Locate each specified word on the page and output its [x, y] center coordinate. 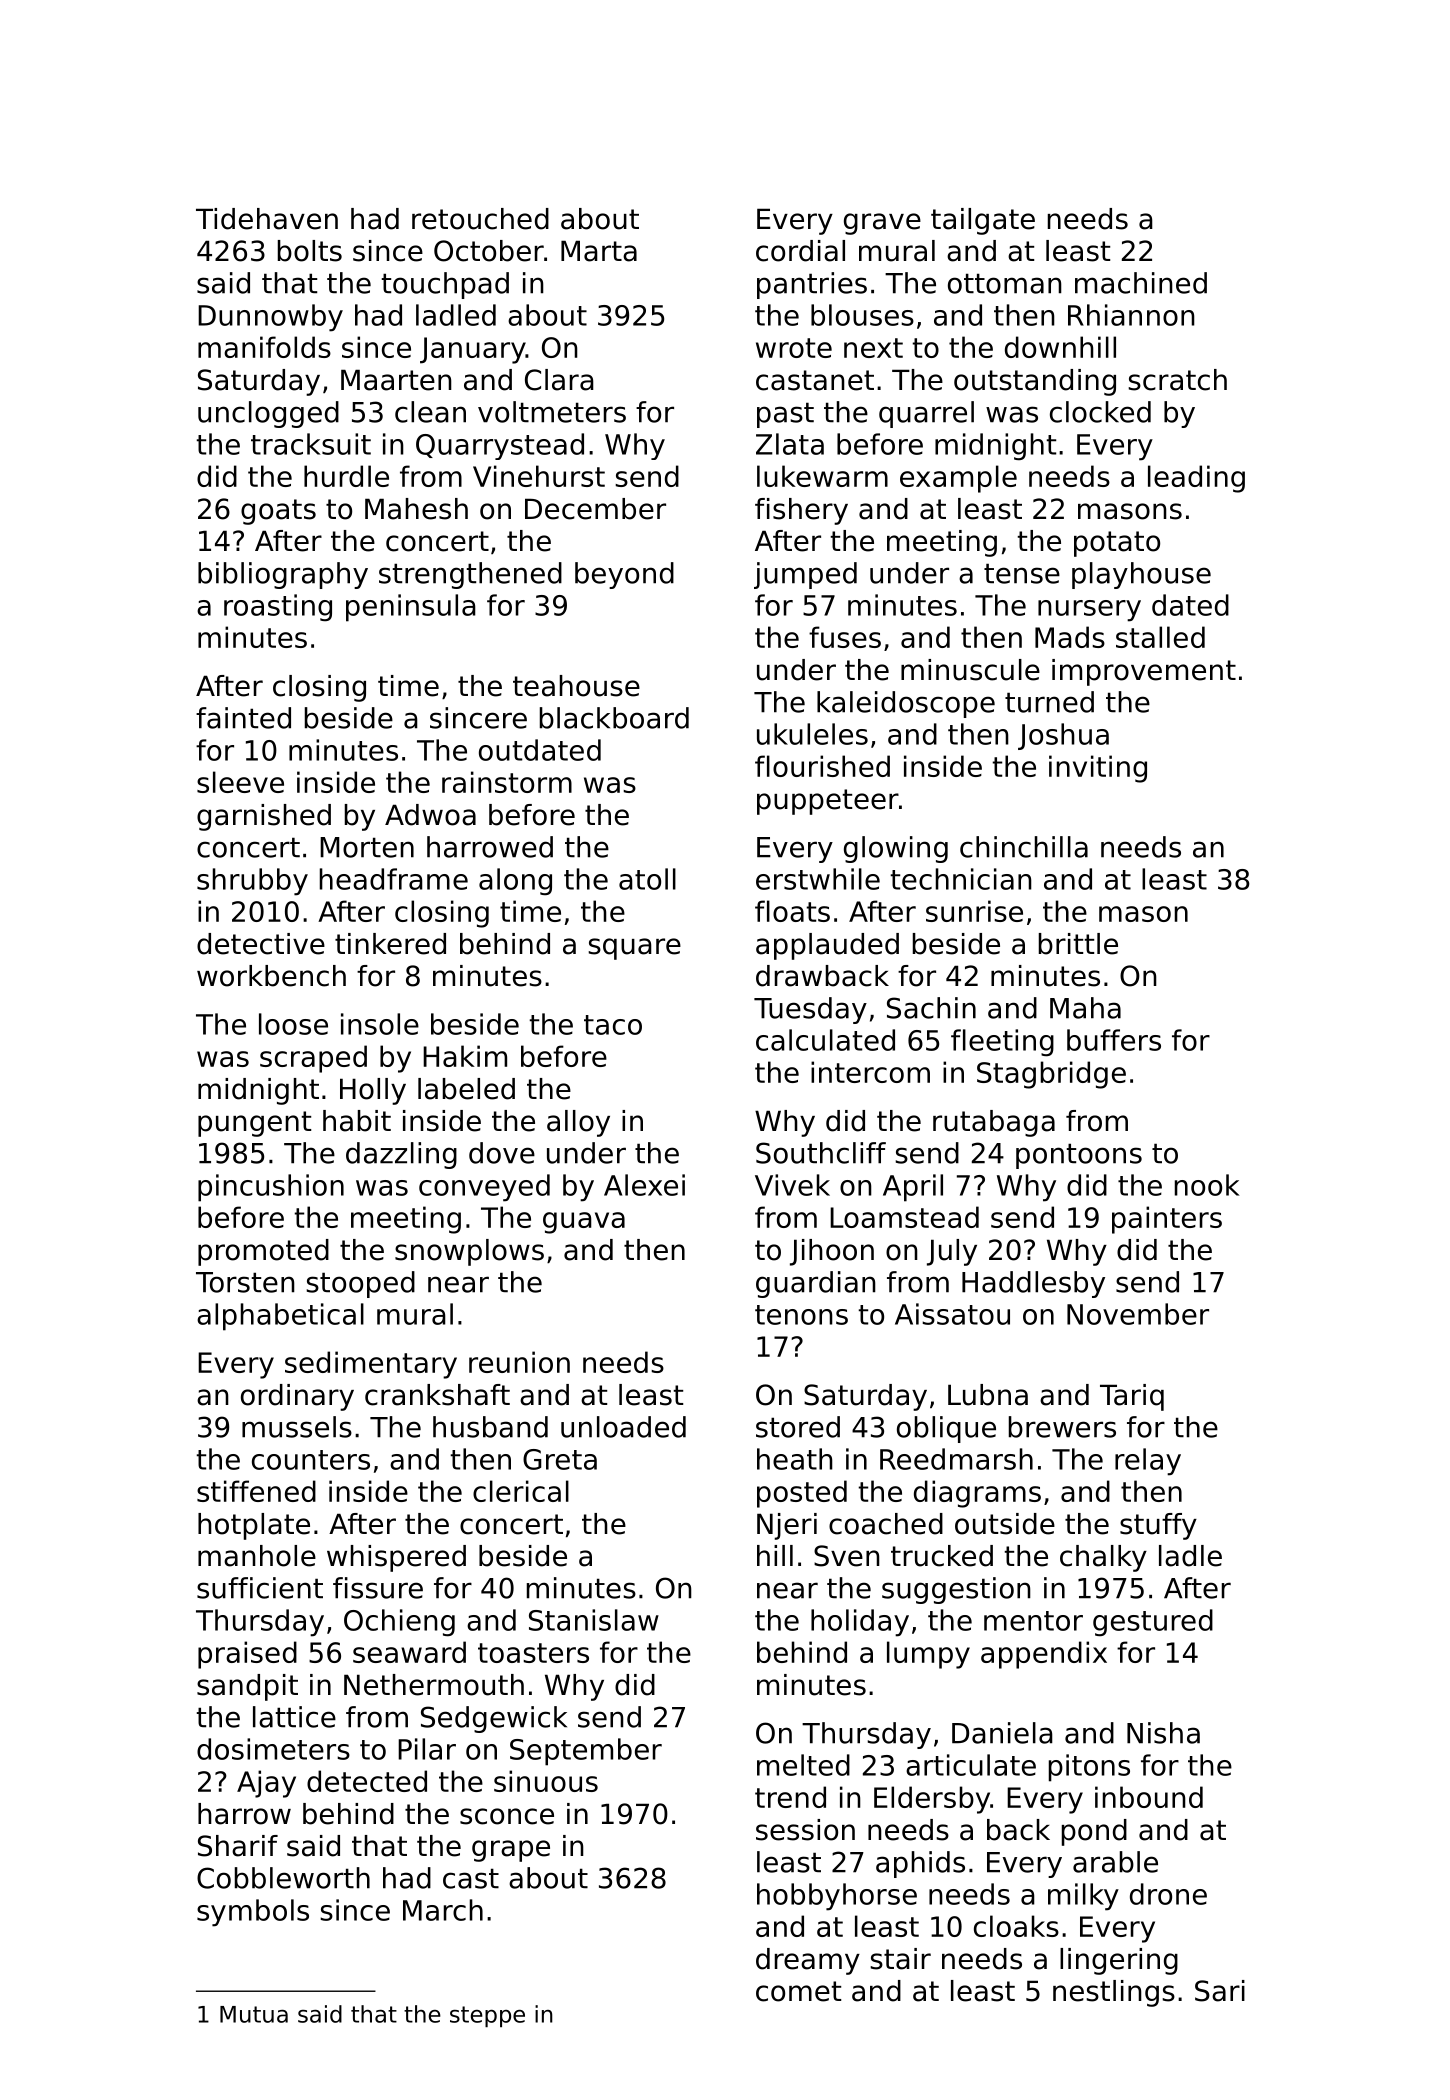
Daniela [1002, 1733]
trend [790, 1797]
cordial [800, 251]
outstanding [1035, 382]
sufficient [260, 1588]
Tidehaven [267, 219]
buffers [1114, 1040]
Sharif [238, 1846]
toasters [533, 1653]
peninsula [411, 608]
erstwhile [818, 879]
